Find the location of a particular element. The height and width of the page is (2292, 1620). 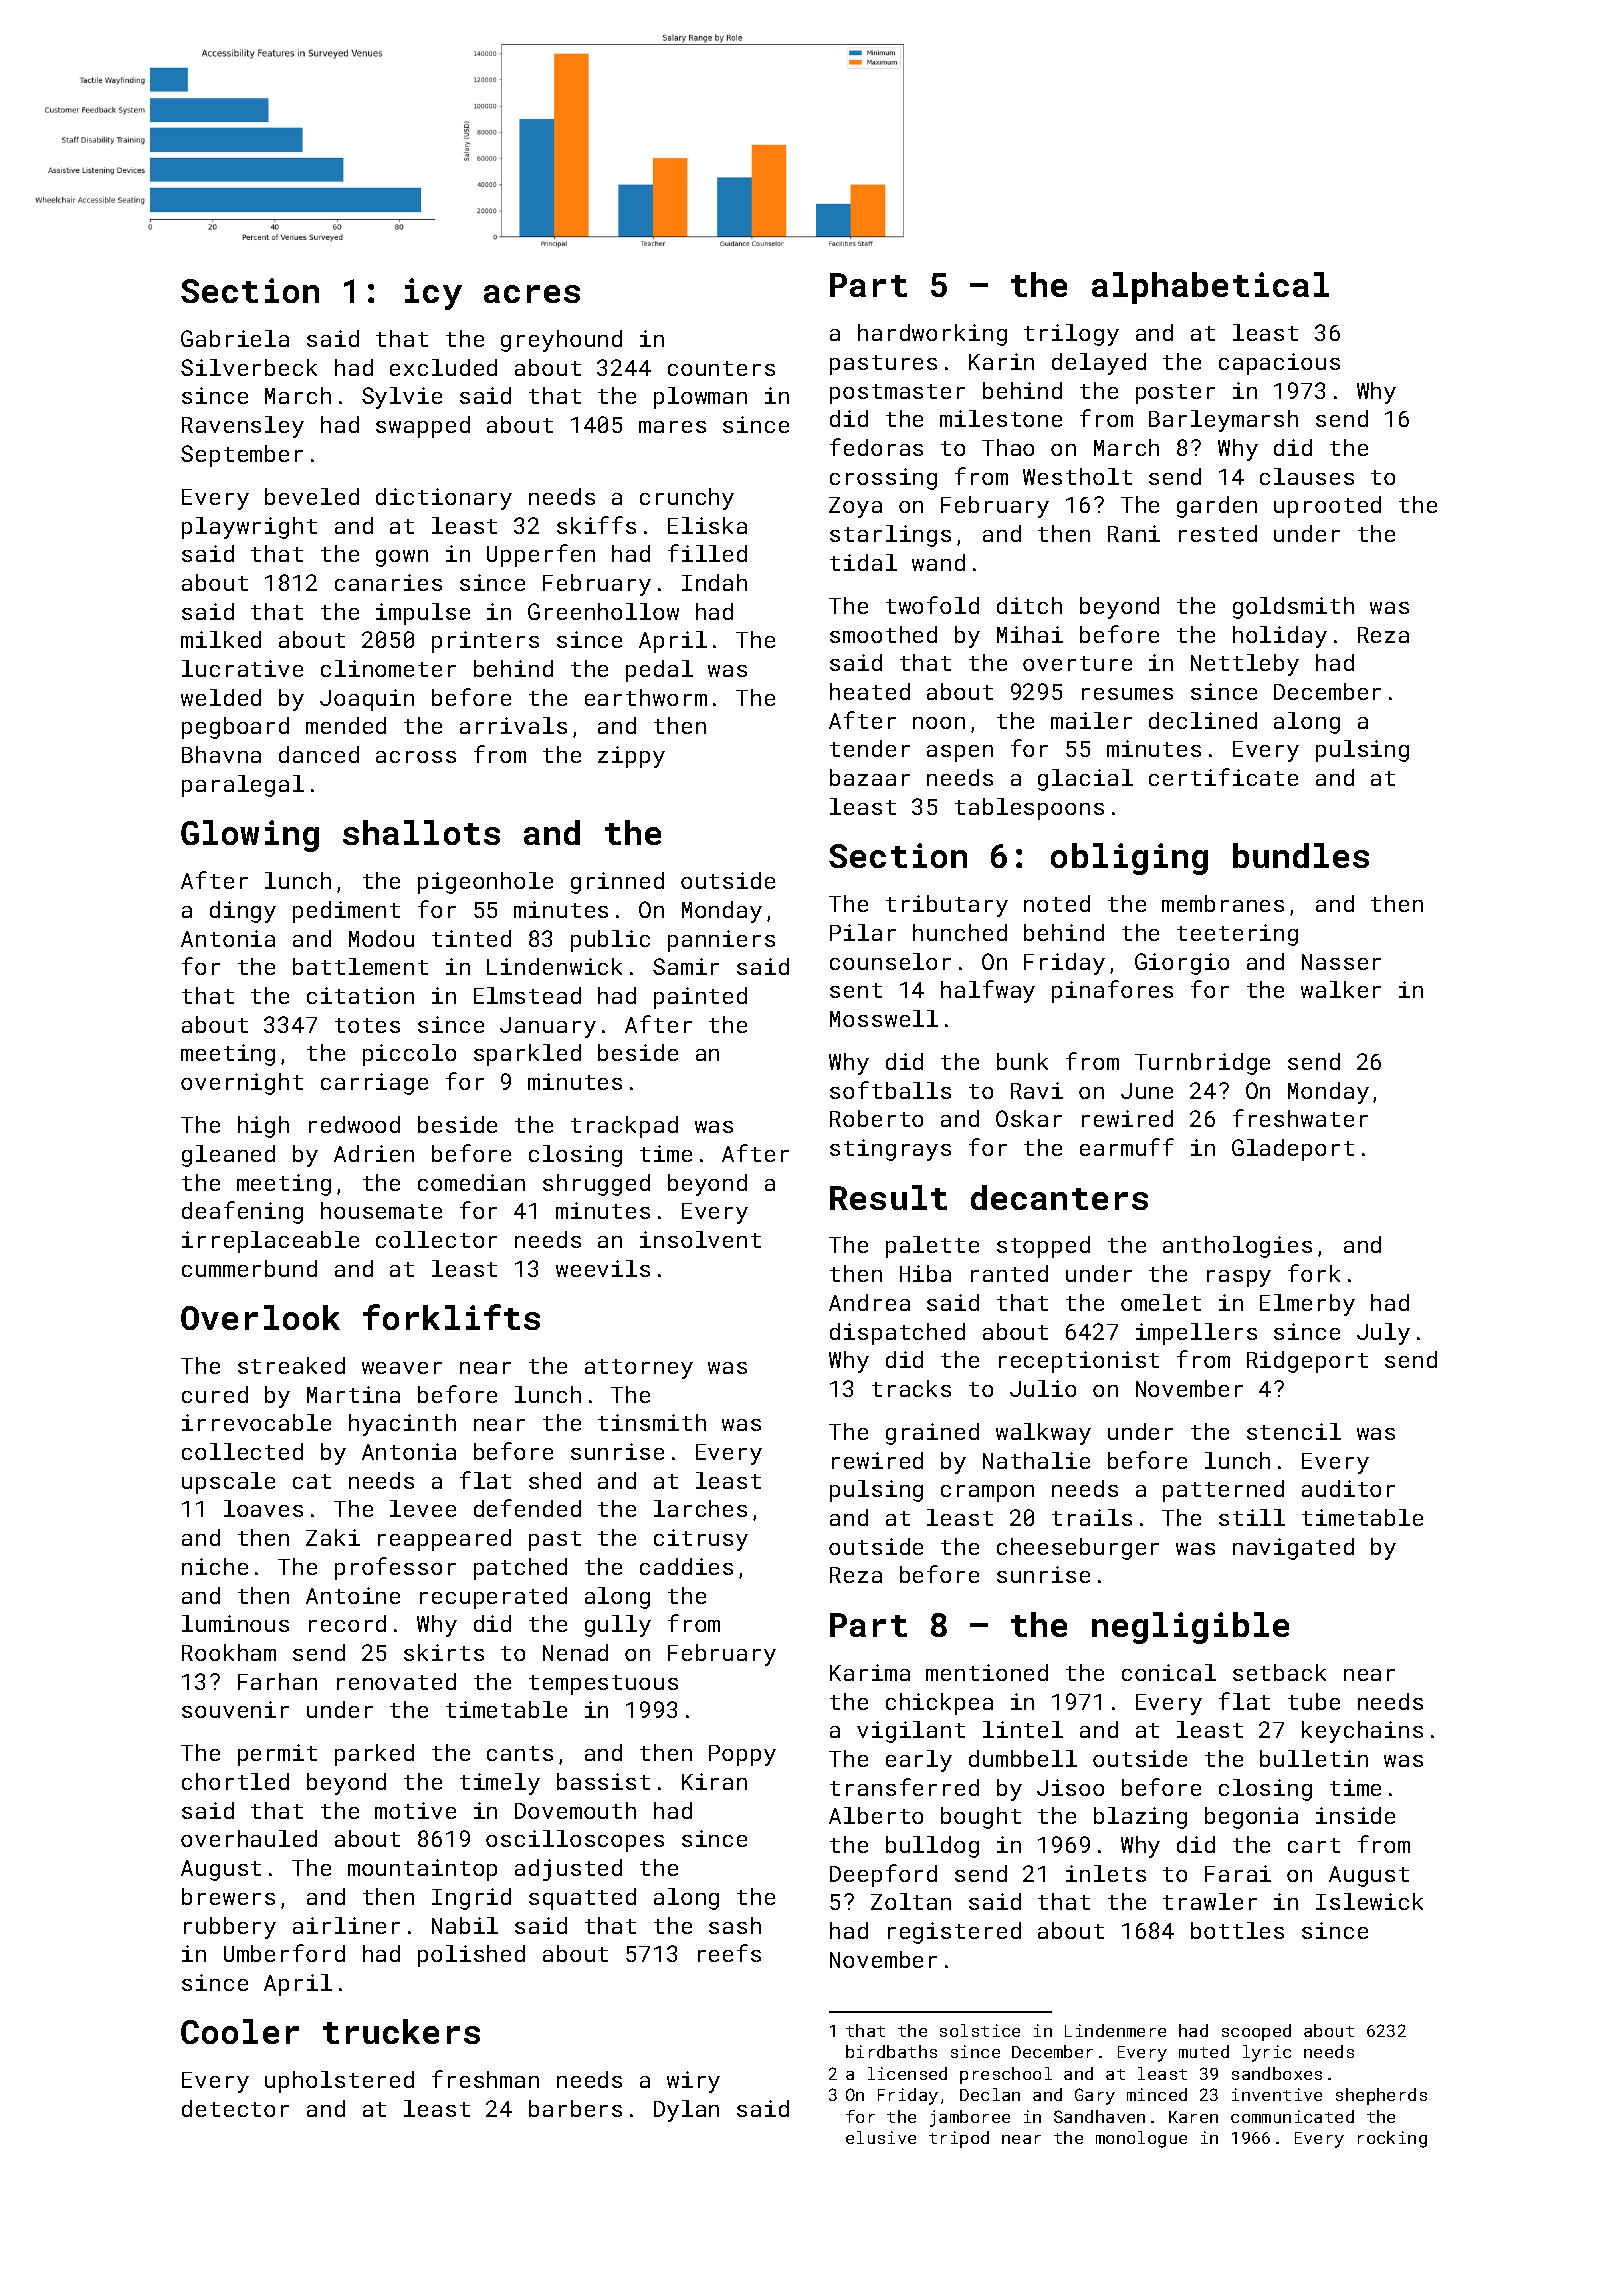

licensed is located at coordinates (907, 2073).
